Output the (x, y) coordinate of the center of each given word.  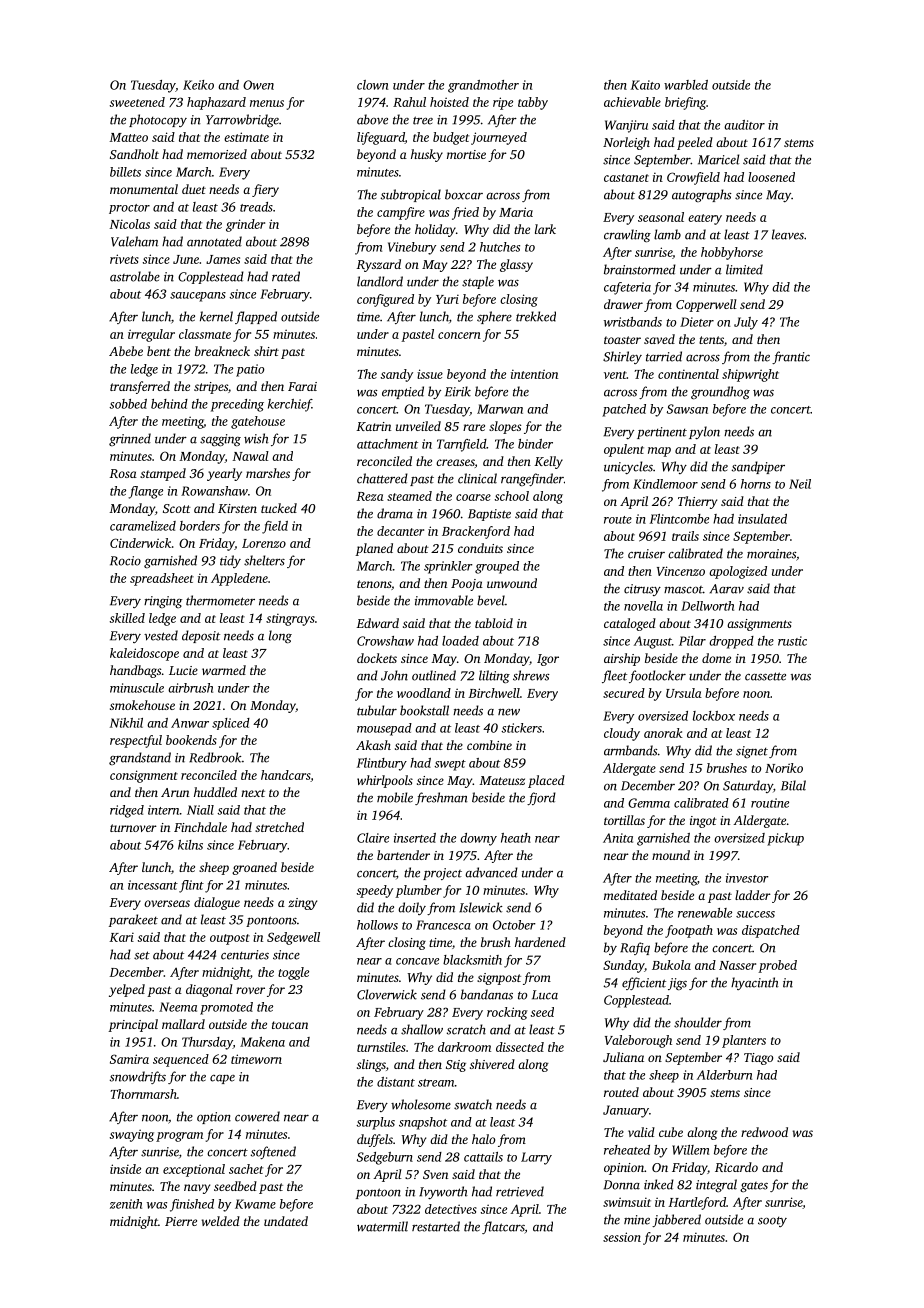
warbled (686, 85)
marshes (268, 473)
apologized (738, 572)
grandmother (483, 86)
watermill (382, 1226)
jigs (677, 984)
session (622, 1237)
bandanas (487, 994)
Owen (258, 85)
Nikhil (126, 723)
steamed (409, 496)
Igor (548, 660)
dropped (731, 642)
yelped (127, 990)
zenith (126, 1204)
